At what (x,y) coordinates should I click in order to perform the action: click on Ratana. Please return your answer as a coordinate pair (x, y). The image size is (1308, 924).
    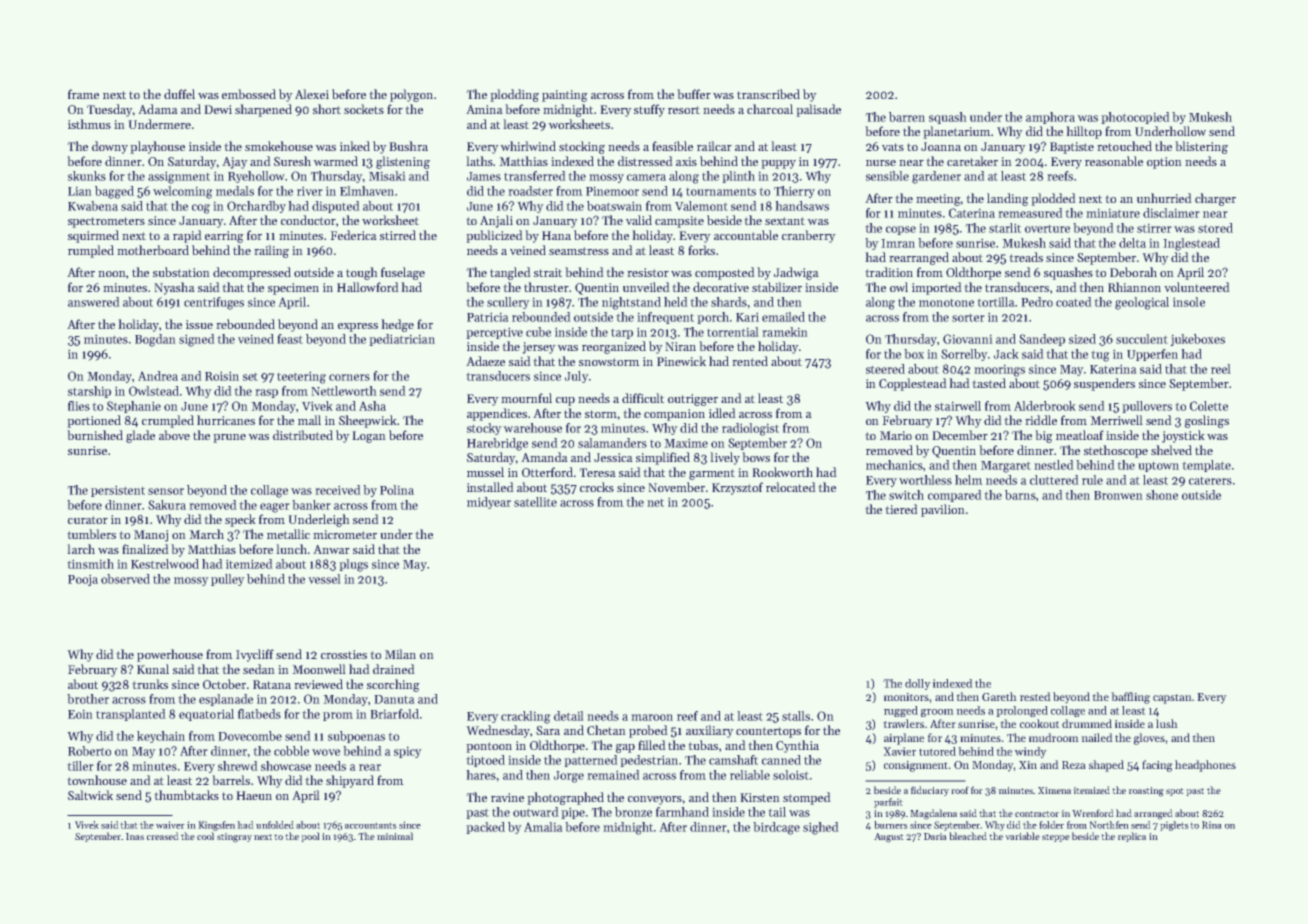
    Looking at the image, I should click on (272, 684).
